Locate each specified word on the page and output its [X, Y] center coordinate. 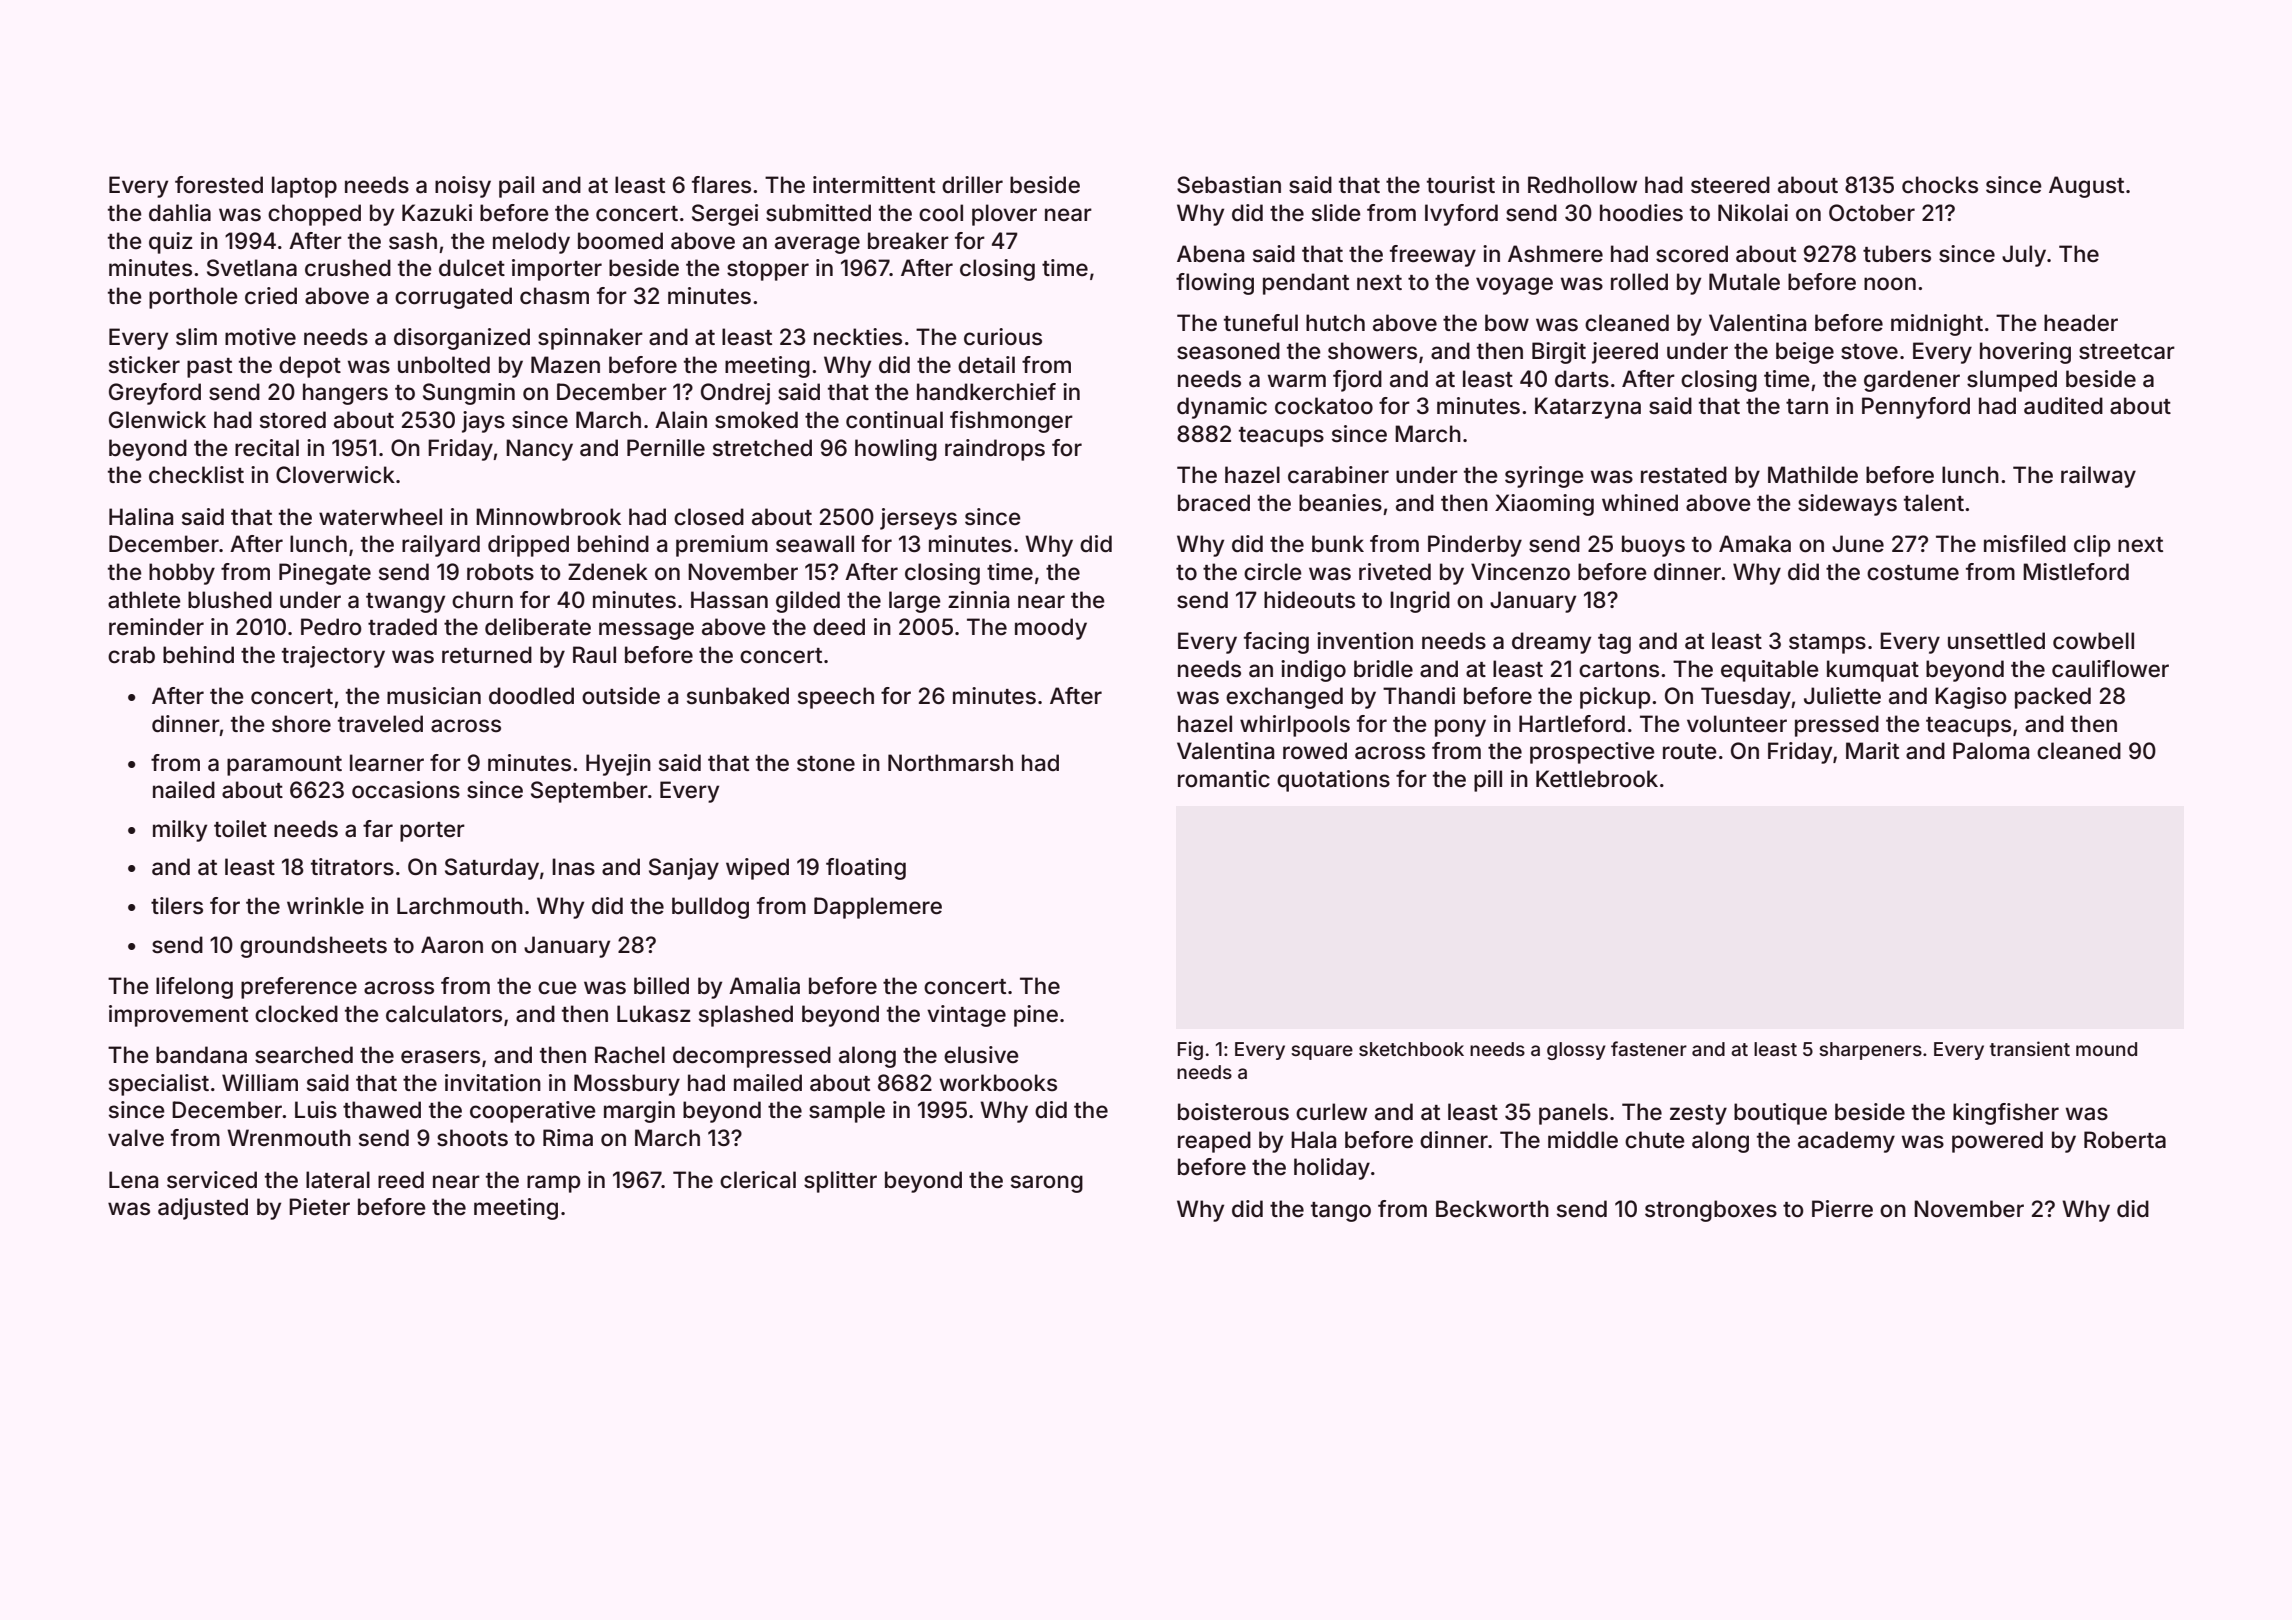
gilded [808, 602]
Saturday [492, 869]
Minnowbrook [548, 517]
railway [2098, 477]
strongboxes [1711, 1211]
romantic [1224, 779]
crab [131, 655]
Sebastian [1229, 185]
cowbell [2093, 641]
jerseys [918, 519]
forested [219, 185]
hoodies [1641, 213]
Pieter [319, 1207]
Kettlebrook [1597, 779]
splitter [840, 1182]
